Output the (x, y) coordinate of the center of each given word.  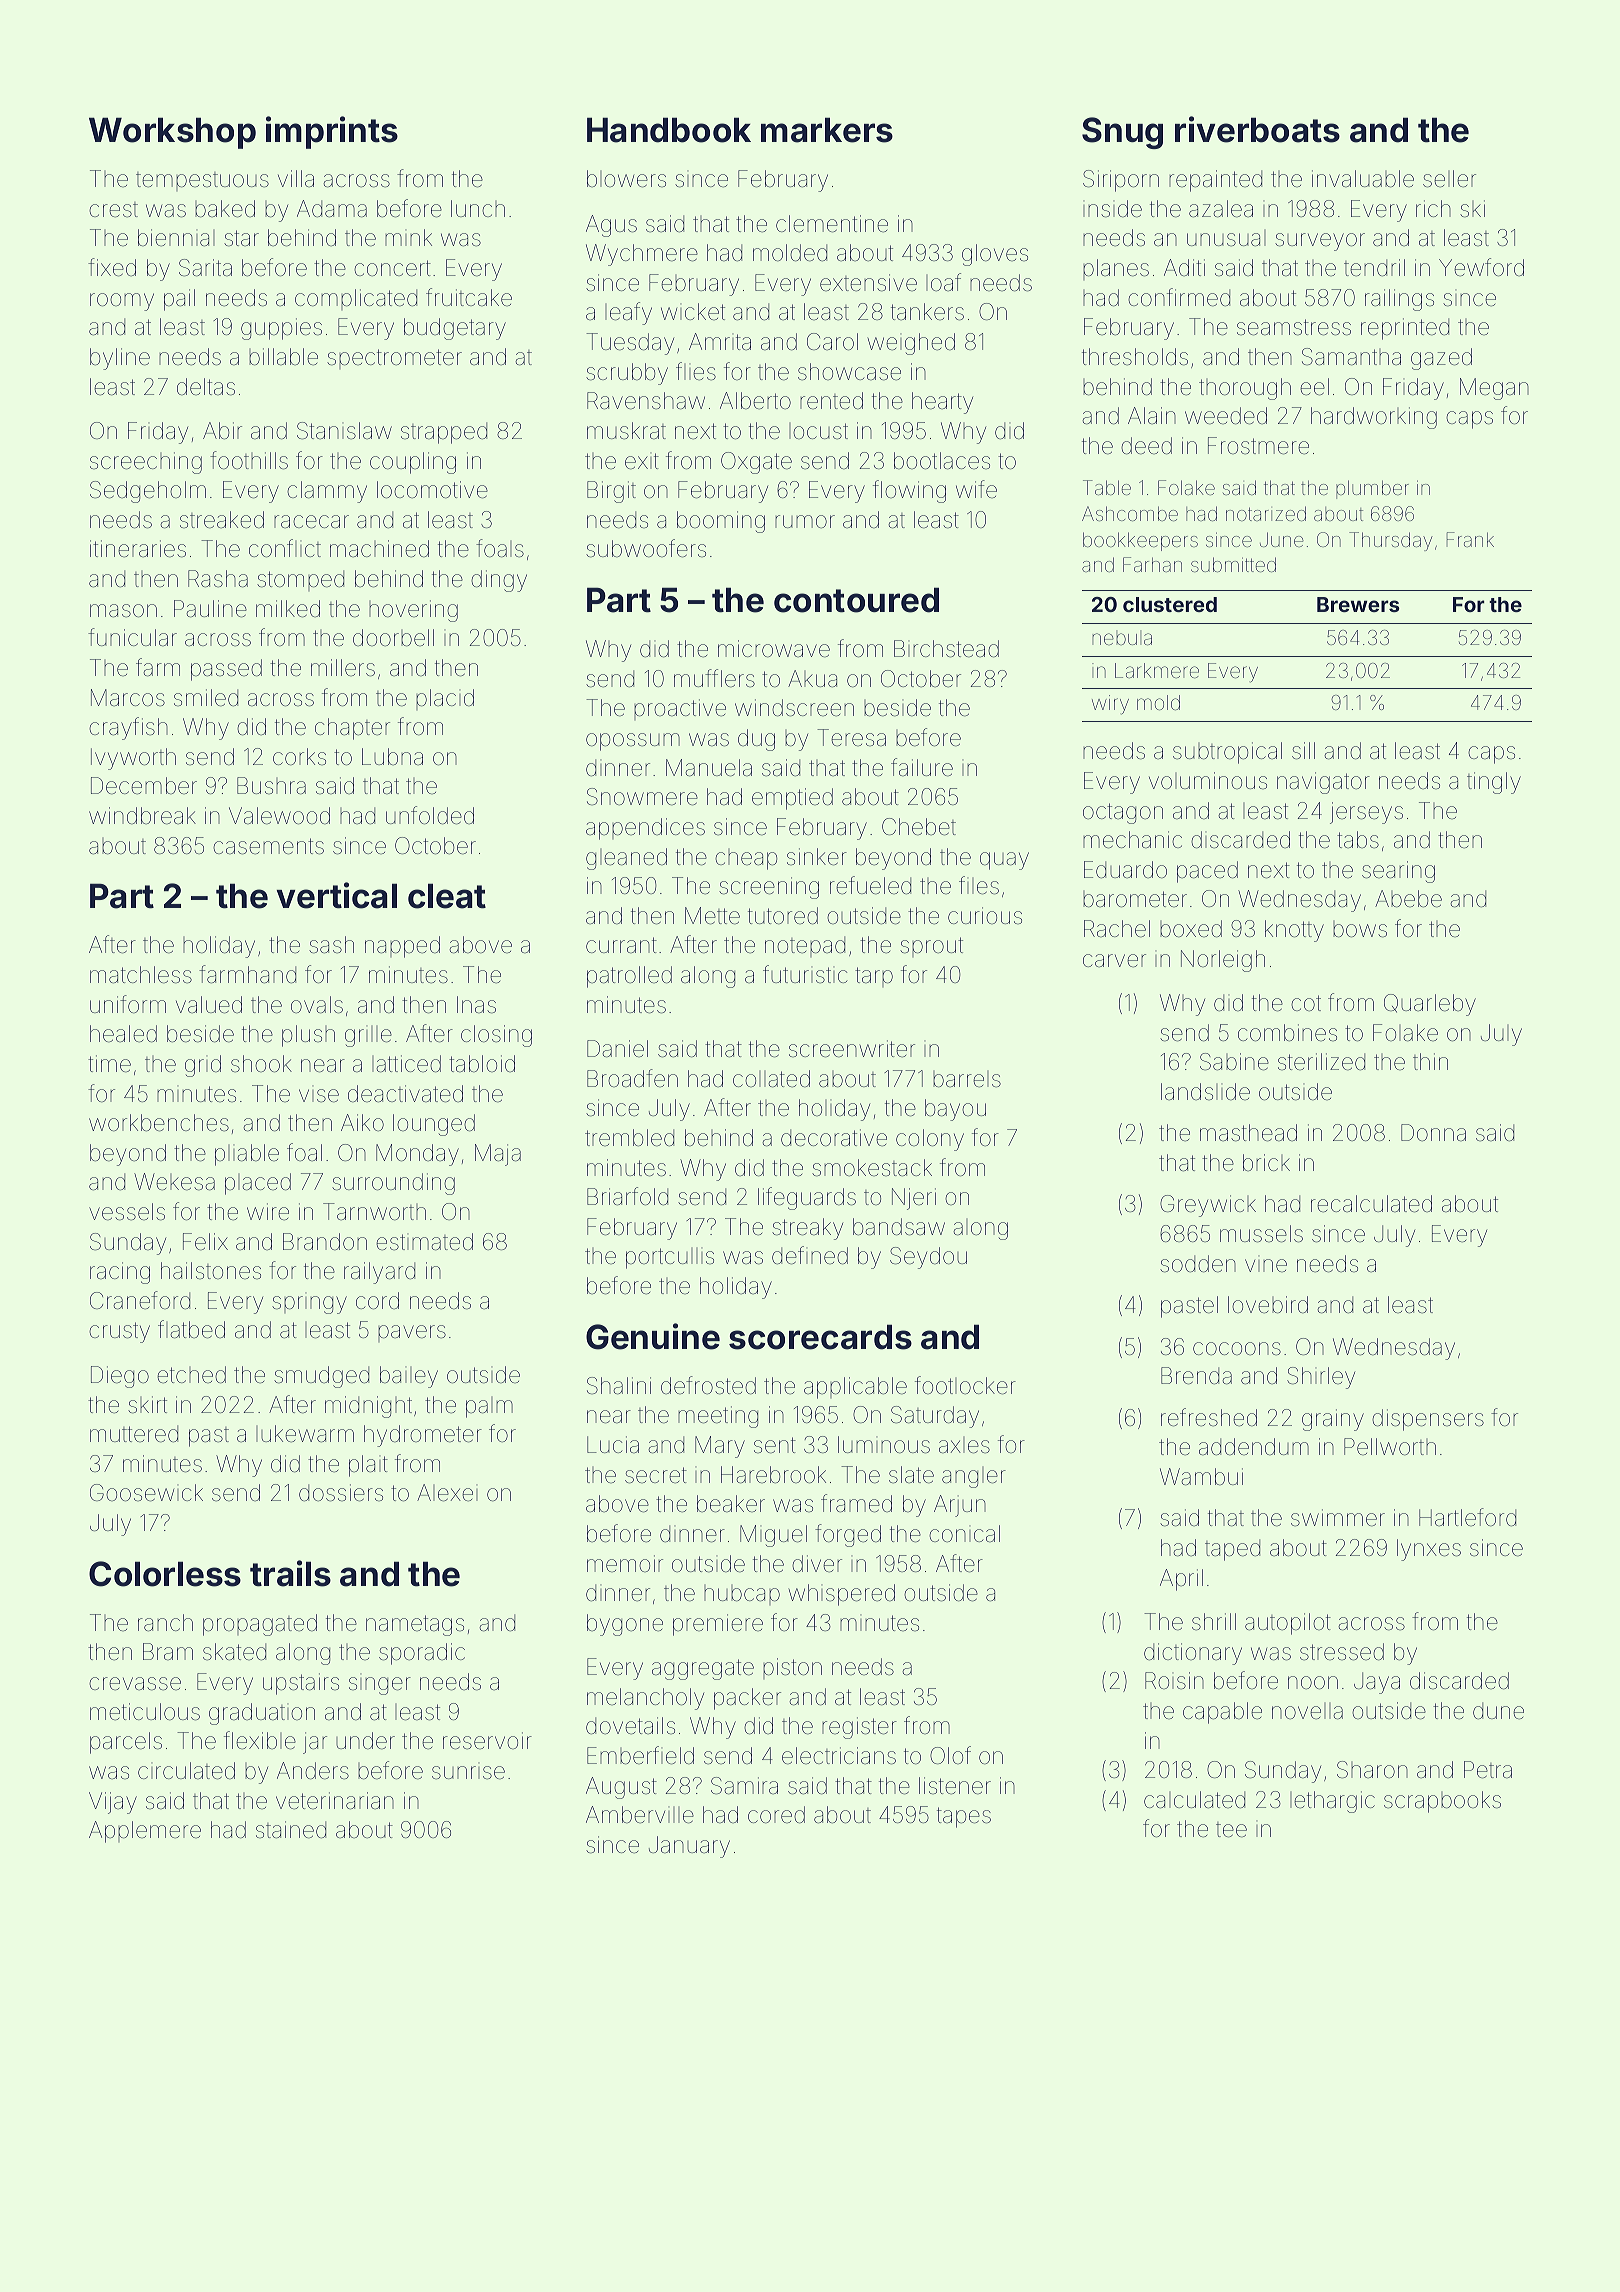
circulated (186, 1771)
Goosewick (146, 1493)
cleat (447, 896)
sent (775, 1445)
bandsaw (899, 1227)
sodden (1198, 1264)
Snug (1122, 133)
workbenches (159, 1123)
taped (1232, 1550)
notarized (1266, 513)
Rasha (218, 579)
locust (818, 431)
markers (827, 130)
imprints (332, 132)
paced (1207, 872)
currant (621, 945)
